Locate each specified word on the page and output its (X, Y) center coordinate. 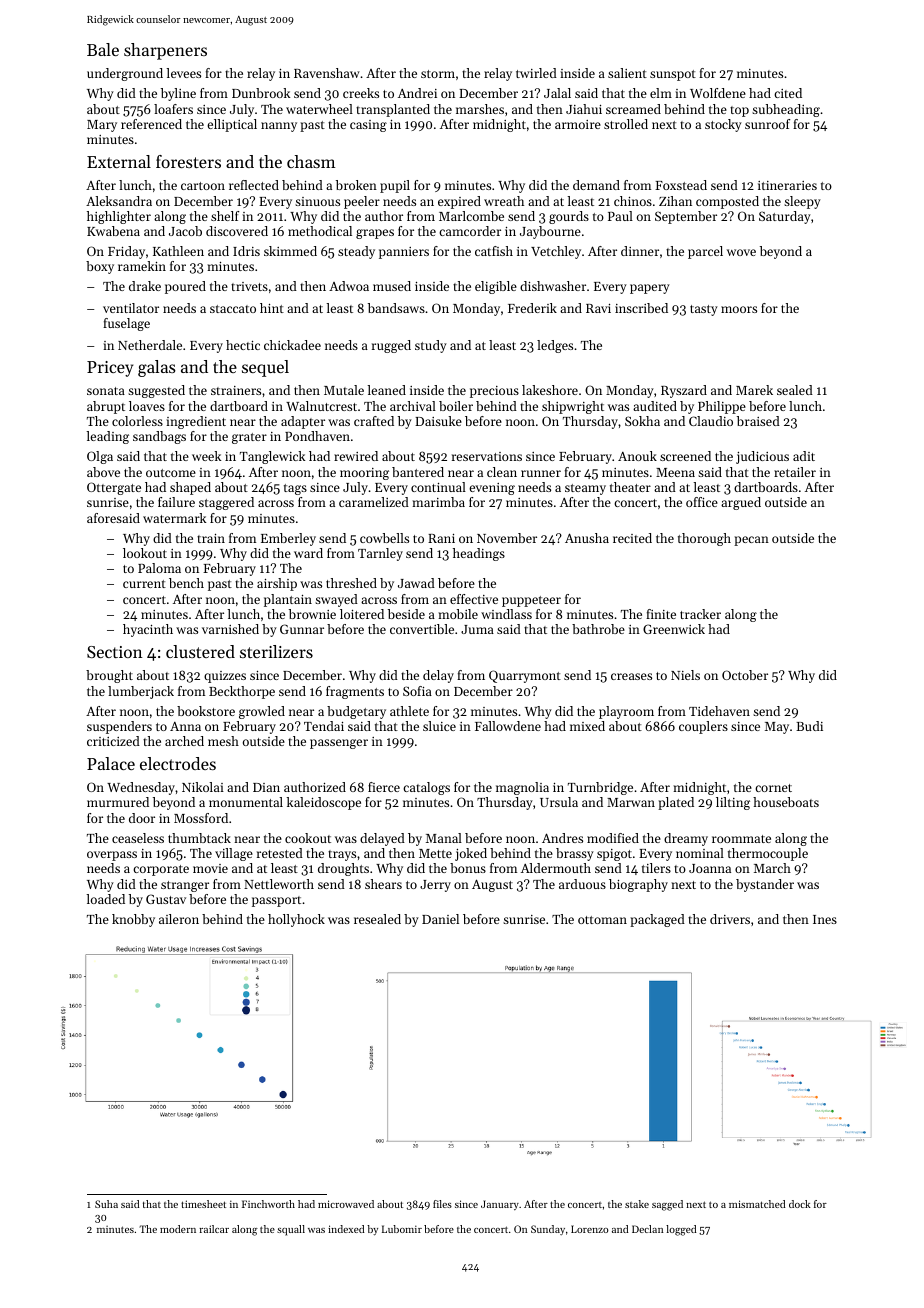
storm (438, 74)
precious (494, 392)
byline (178, 94)
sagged (667, 1205)
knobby (133, 920)
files (442, 1204)
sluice (439, 726)
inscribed (641, 308)
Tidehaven (719, 711)
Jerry (435, 886)
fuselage (126, 324)
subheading (786, 110)
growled (262, 712)
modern (178, 1229)
